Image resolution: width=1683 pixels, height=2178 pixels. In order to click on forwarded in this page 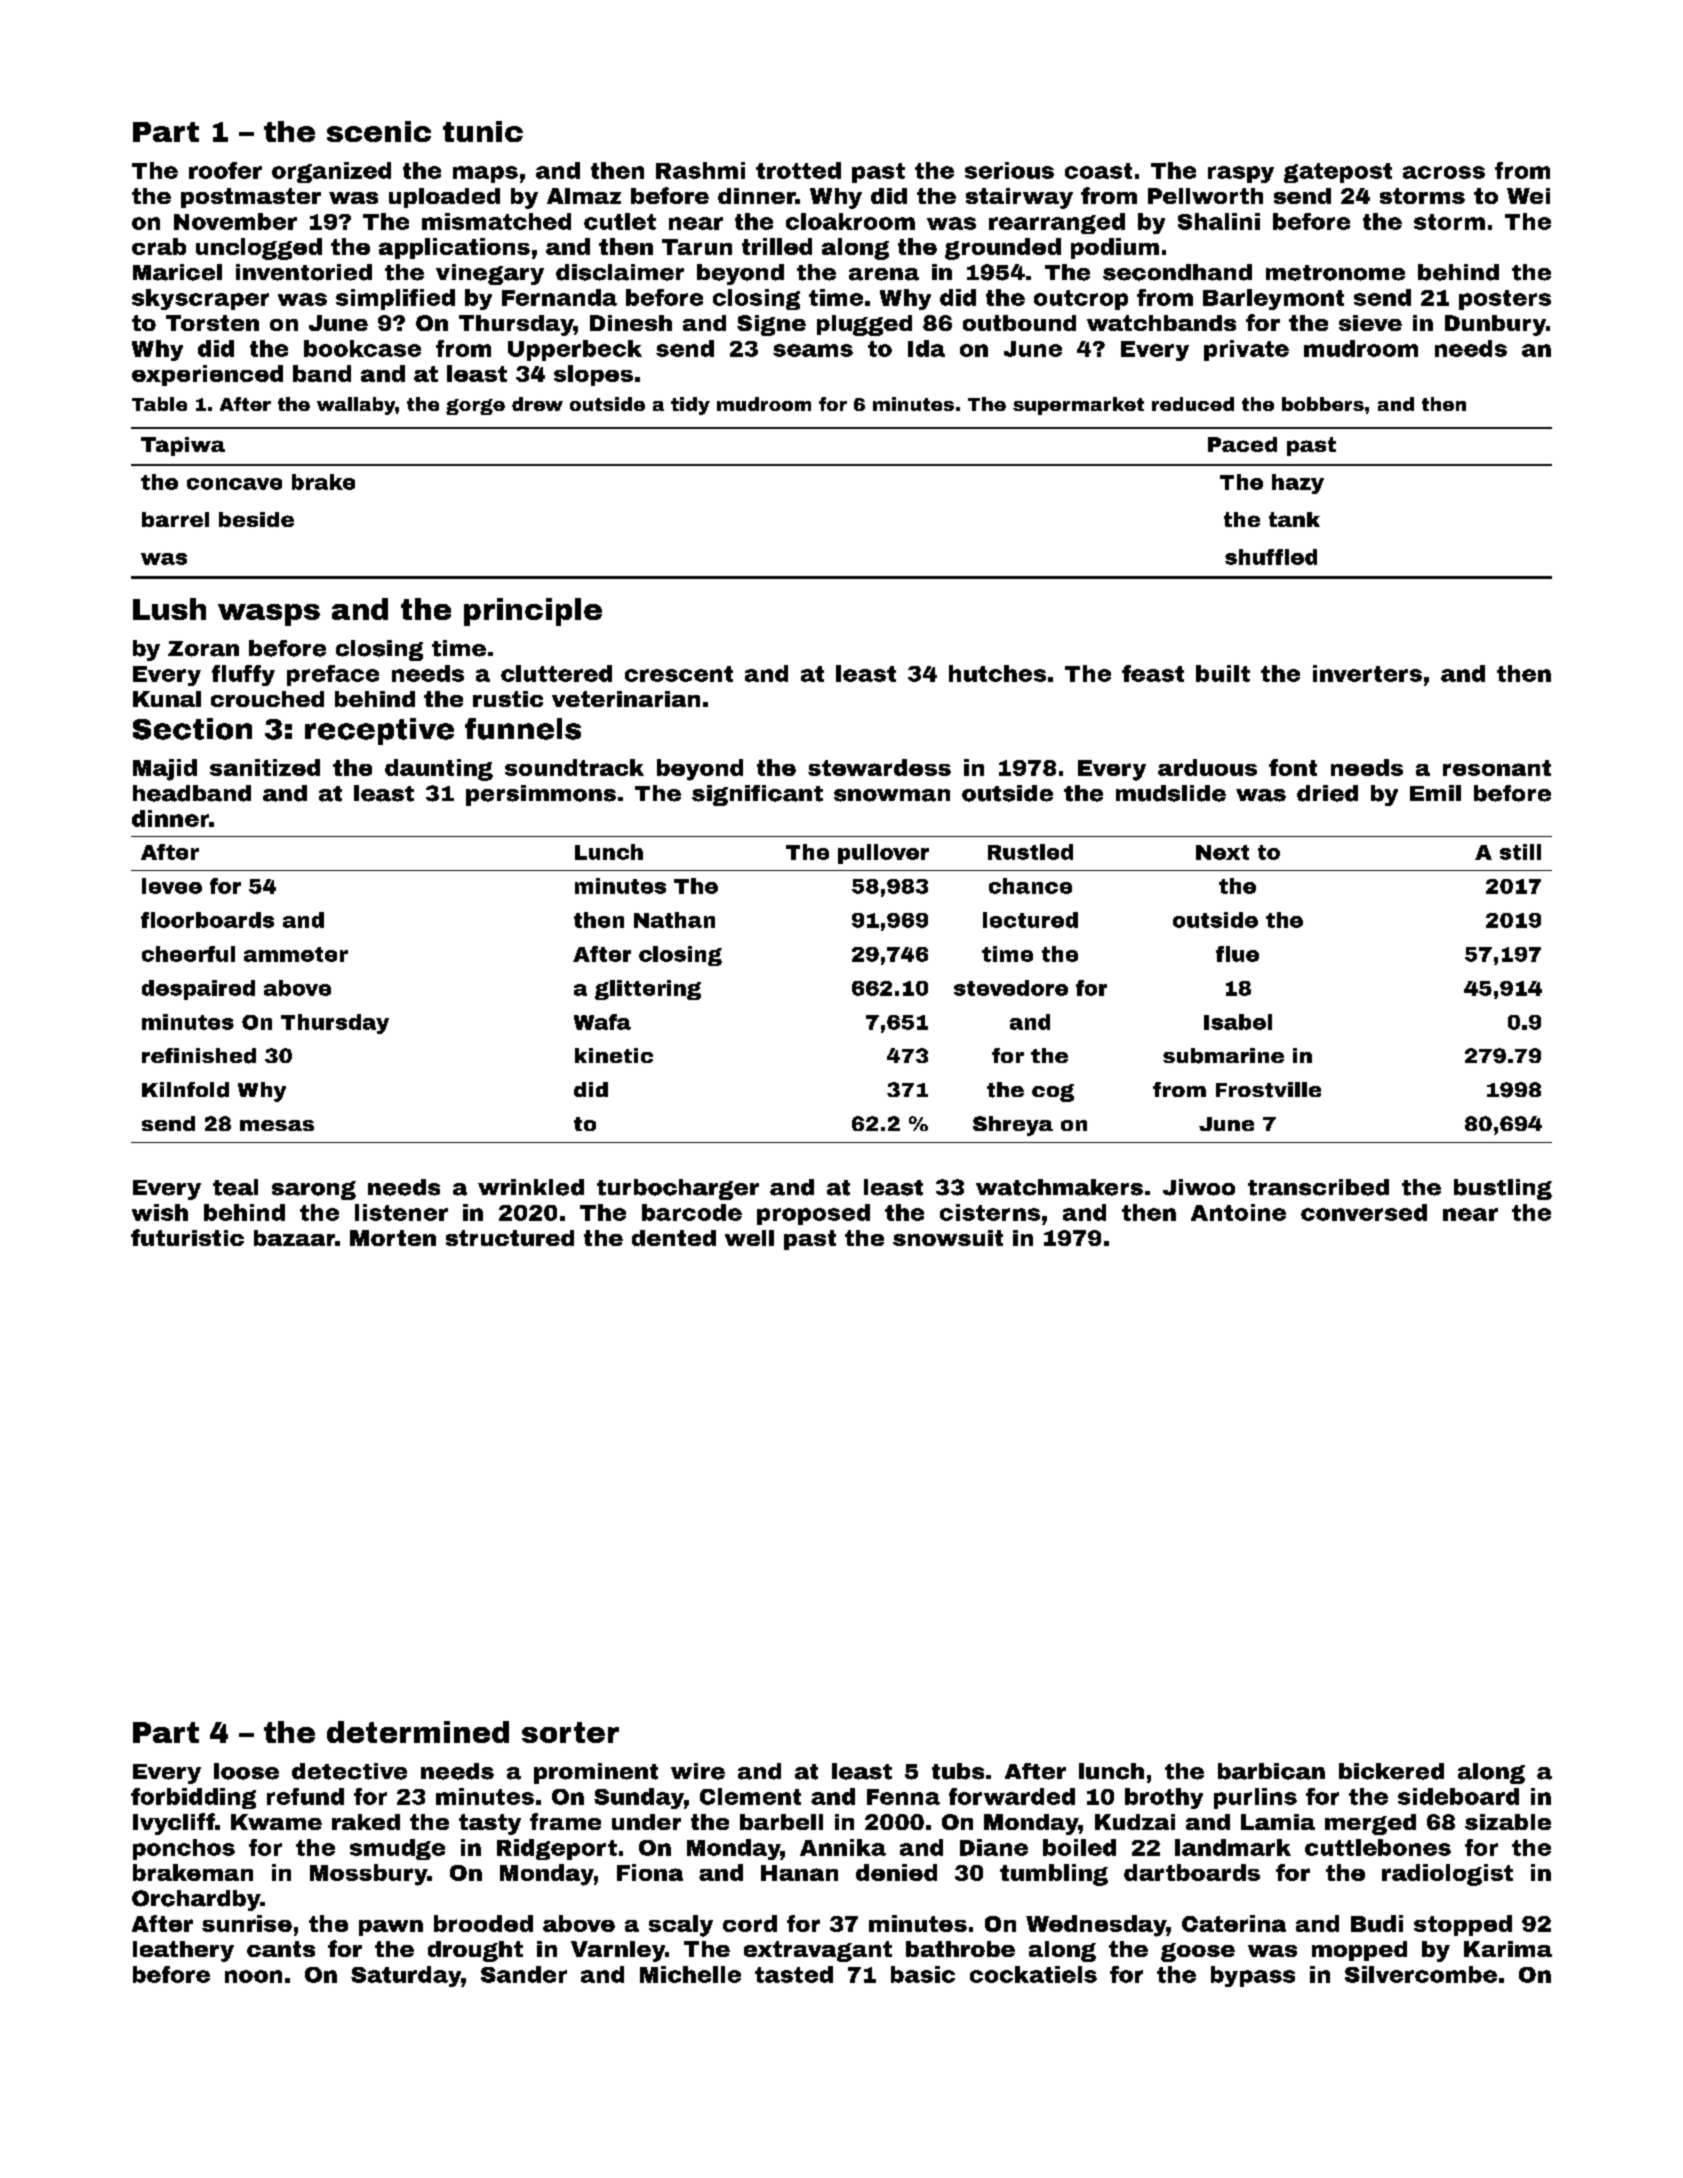, I will do `click(1012, 1796)`.
